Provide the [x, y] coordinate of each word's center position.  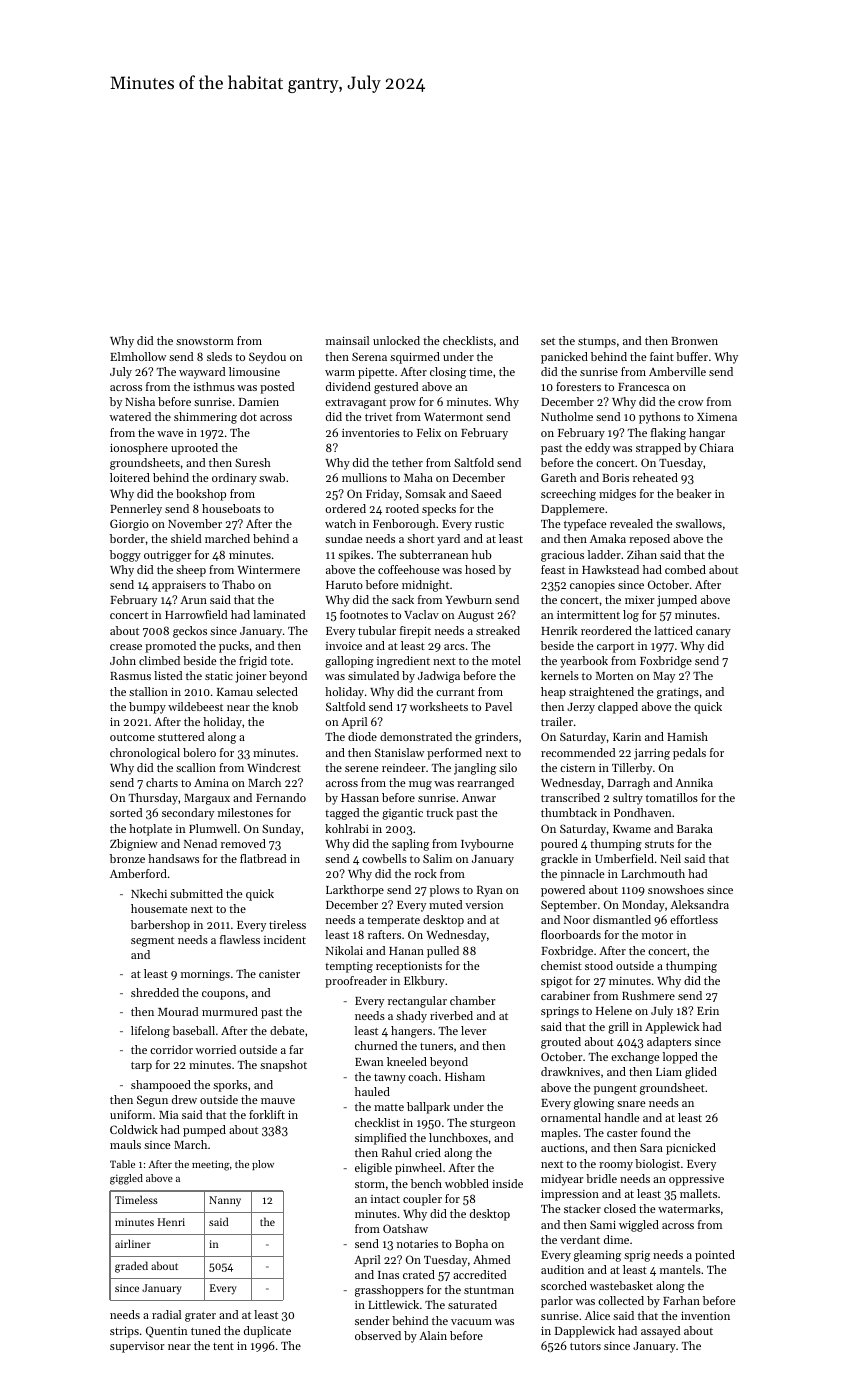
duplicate [267, 1332]
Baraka [695, 828]
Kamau [235, 692]
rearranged [485, 784]
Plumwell [213, 828]
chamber [472, 1000]
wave [170, 434]
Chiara [716, 447]
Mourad [178, 1011]
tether [407, 462]
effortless [694, 919]
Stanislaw [399, 752]
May [664, 677]
